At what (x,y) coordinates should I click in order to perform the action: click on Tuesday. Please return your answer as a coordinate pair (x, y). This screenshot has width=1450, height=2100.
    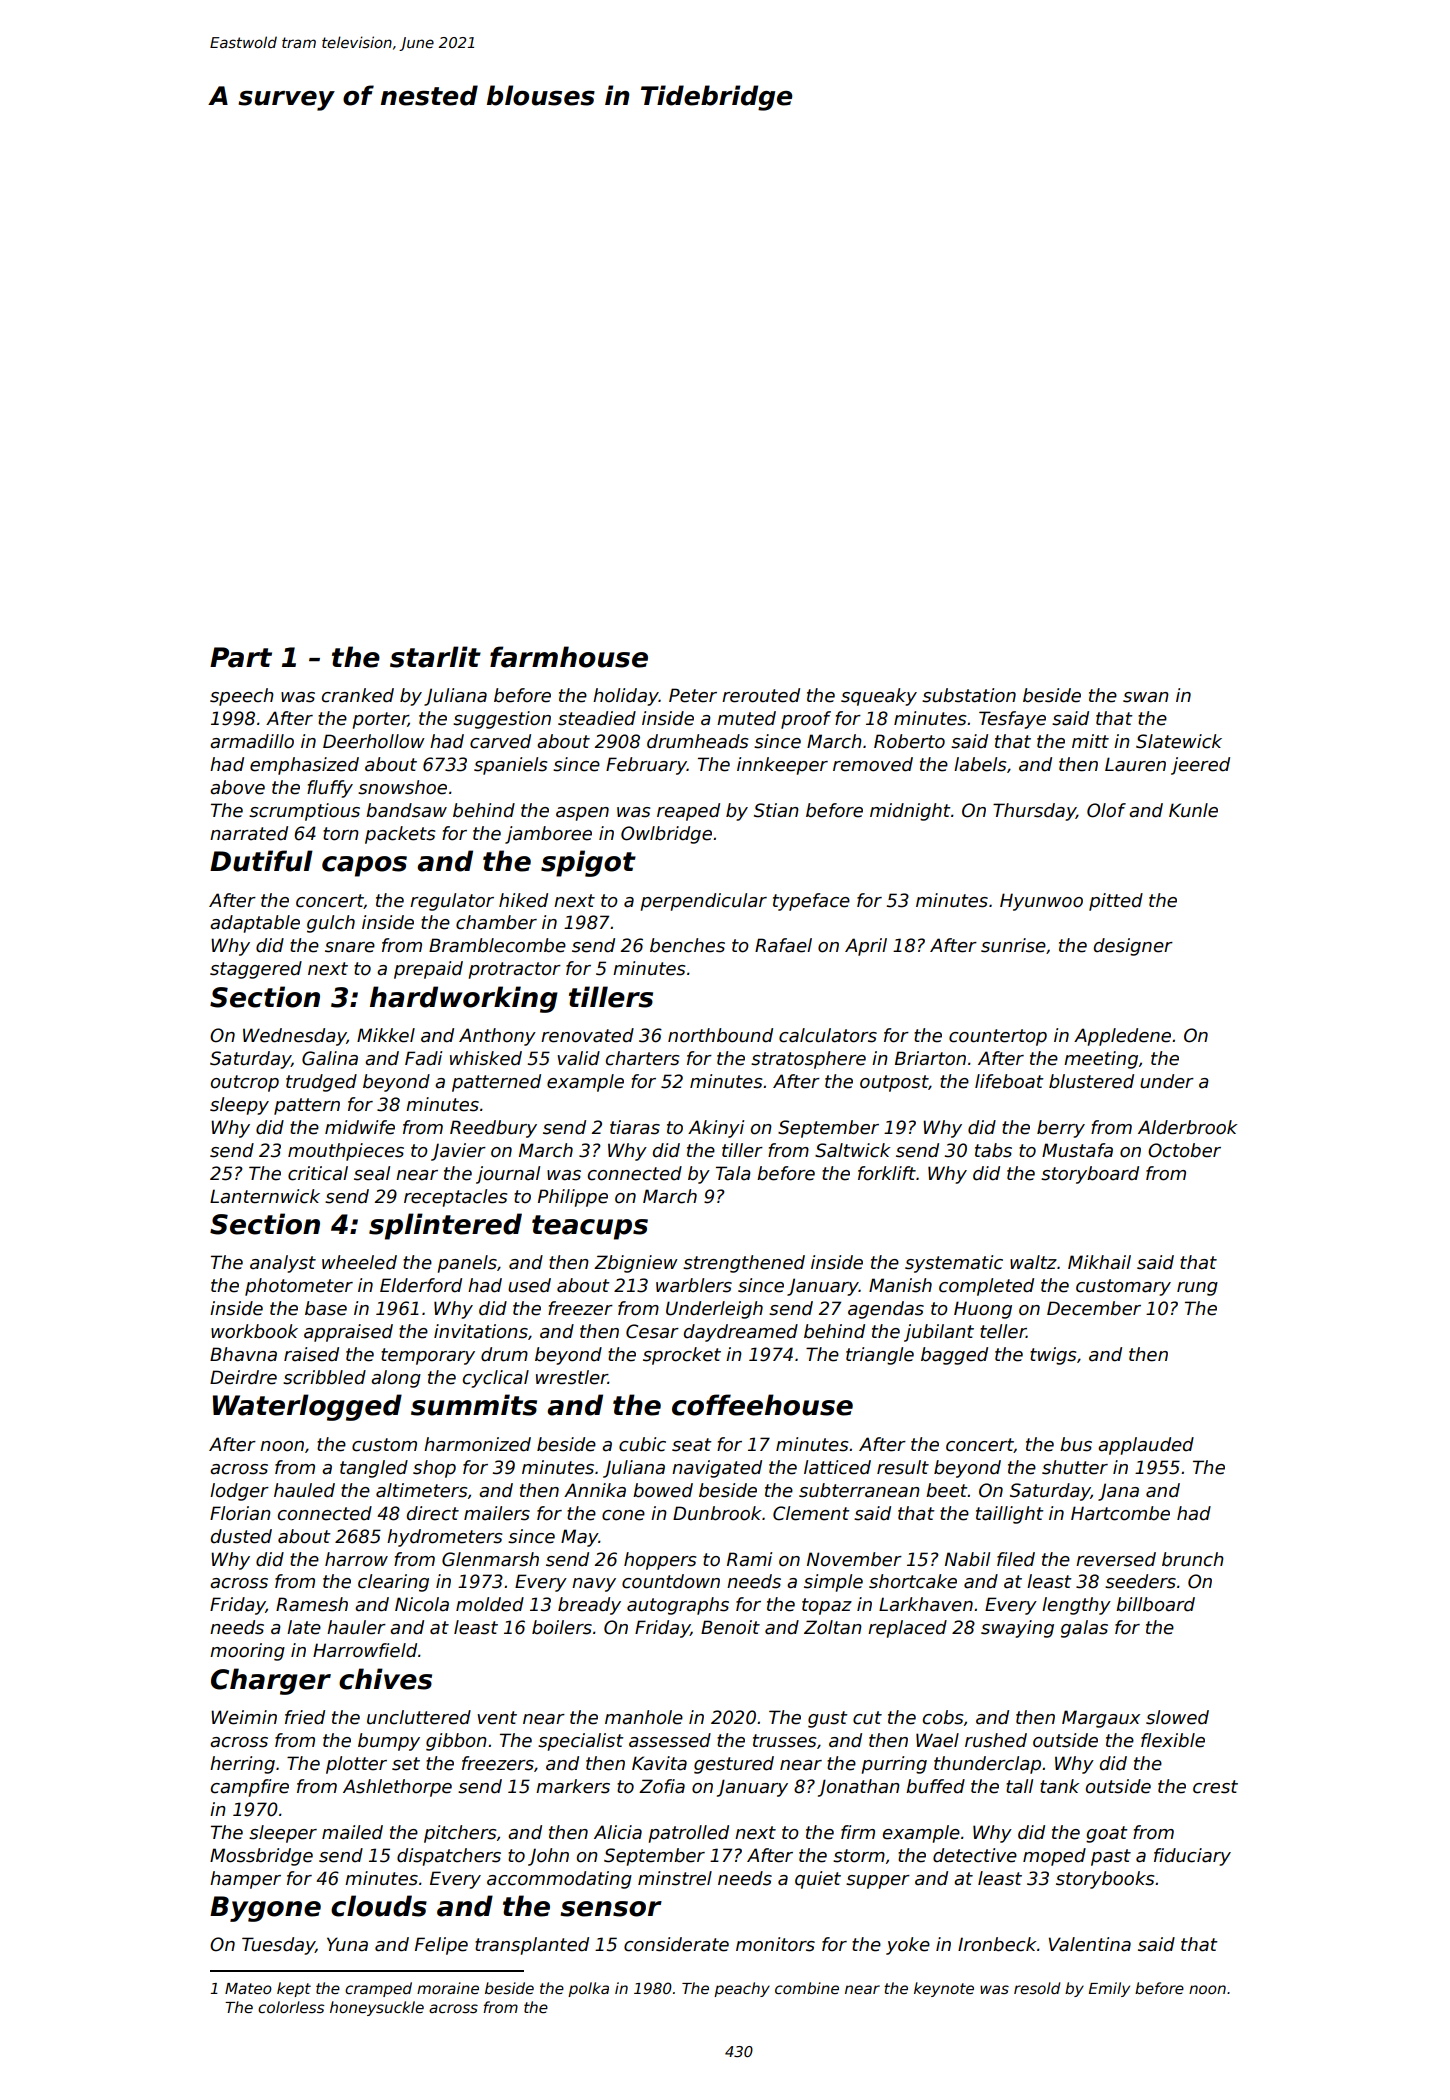
    Looking at the image, I should click on (278, 1946).
